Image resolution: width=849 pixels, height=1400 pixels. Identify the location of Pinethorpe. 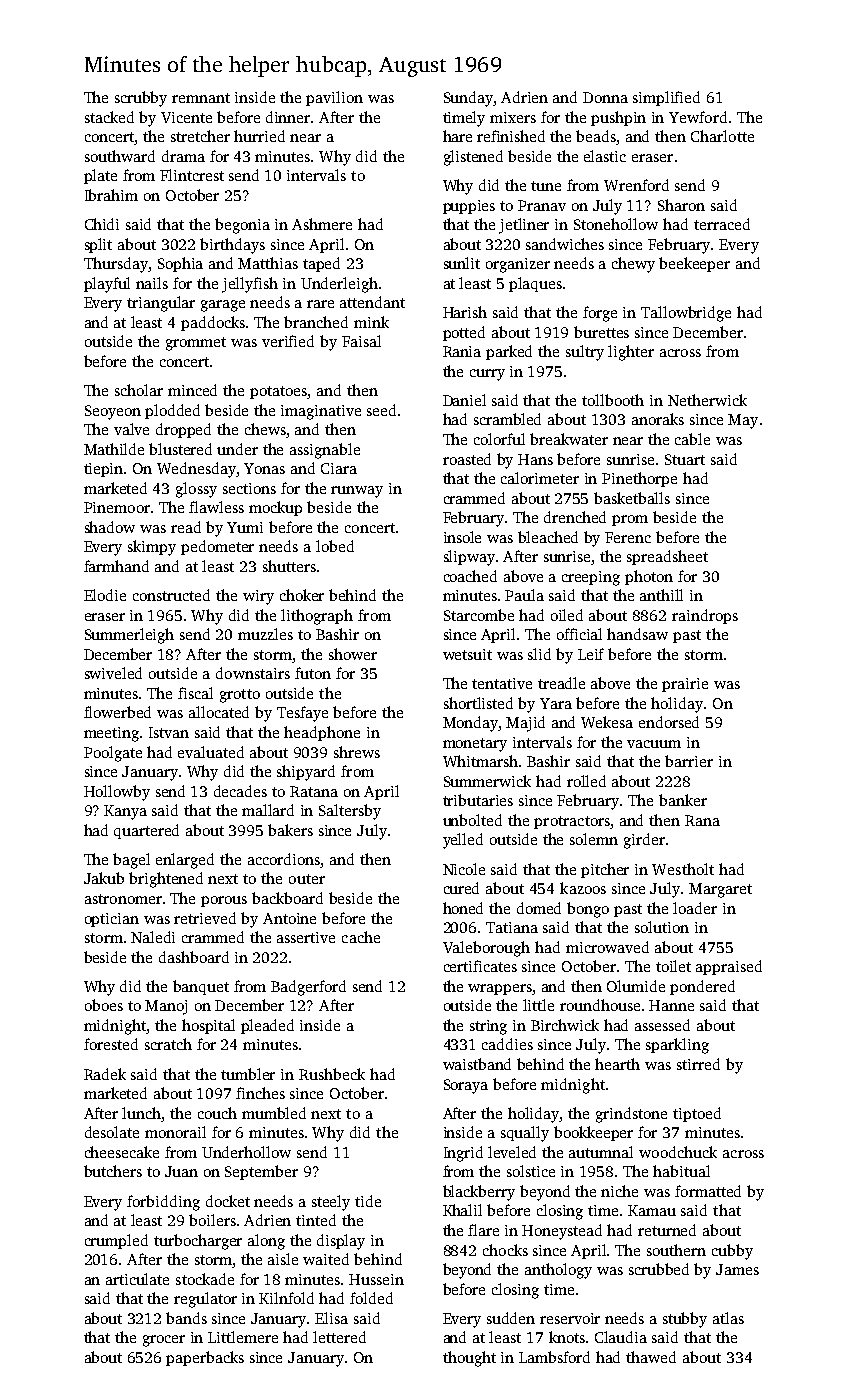
(639, 479).
